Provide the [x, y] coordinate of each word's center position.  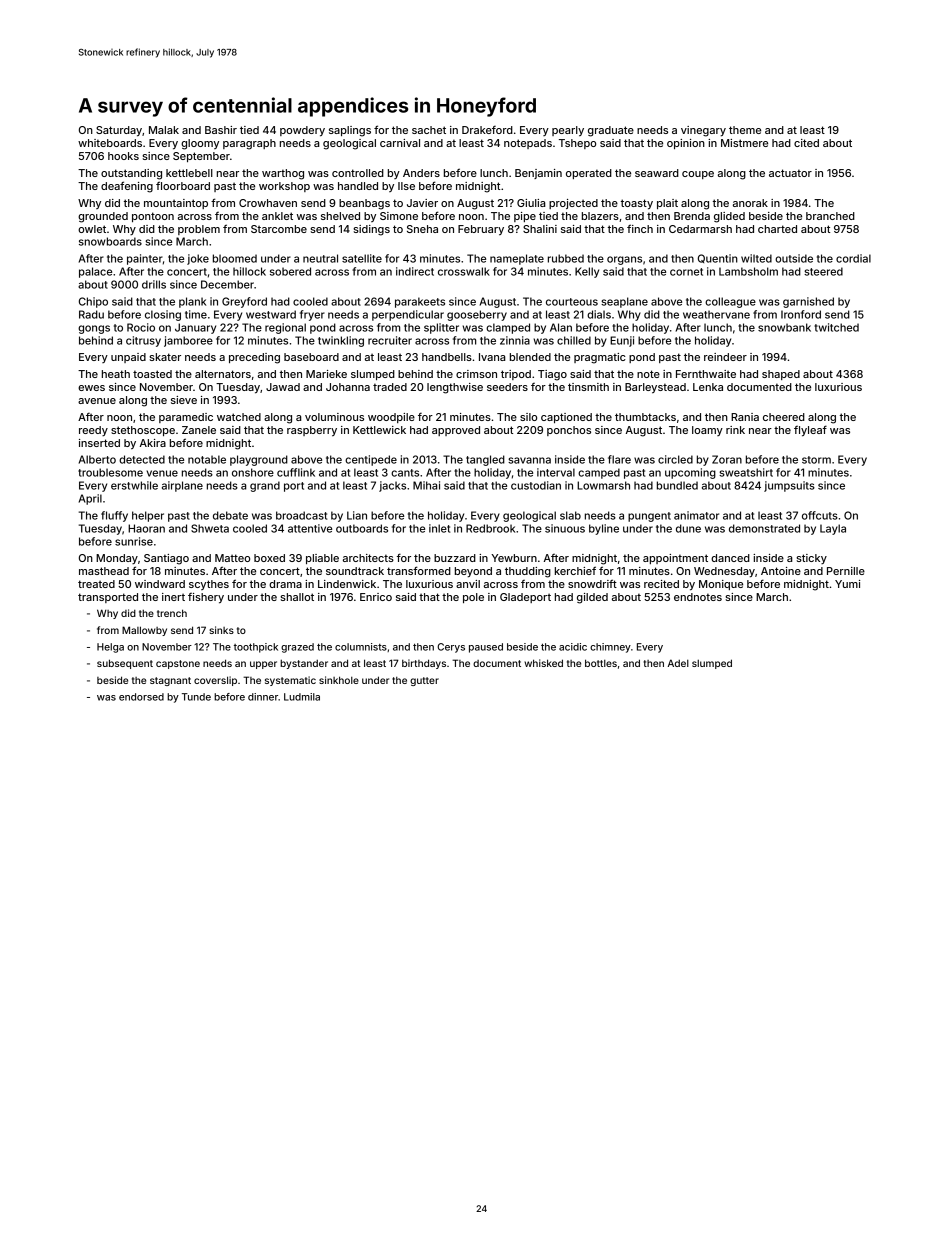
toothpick [256, 648]
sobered [290, 271]
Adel [678, 663]
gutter [424, 681]
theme [745, 130]
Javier [422, 203]
